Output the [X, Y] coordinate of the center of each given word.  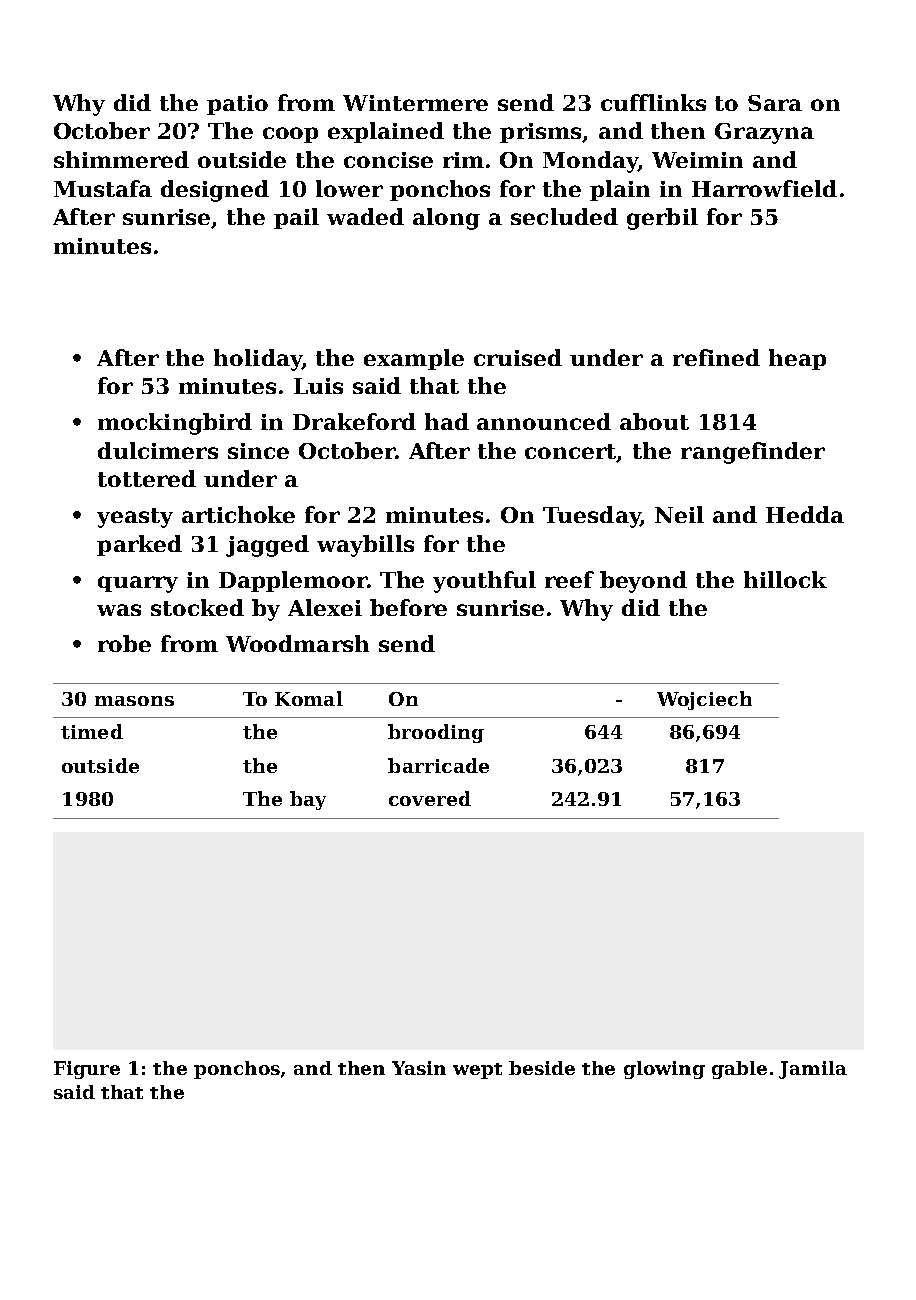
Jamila [813, 1070]
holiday [258, 360]
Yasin [419, 1068]
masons [134, 701]
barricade [438, 765]
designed [215, 191]
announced [544, 421]
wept [477, 1071]
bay [308, 800]
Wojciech [704, 700]
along [446, 219]
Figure [87, 1070]
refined [716, 357]
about [654, 421]
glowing [664, 1070]
